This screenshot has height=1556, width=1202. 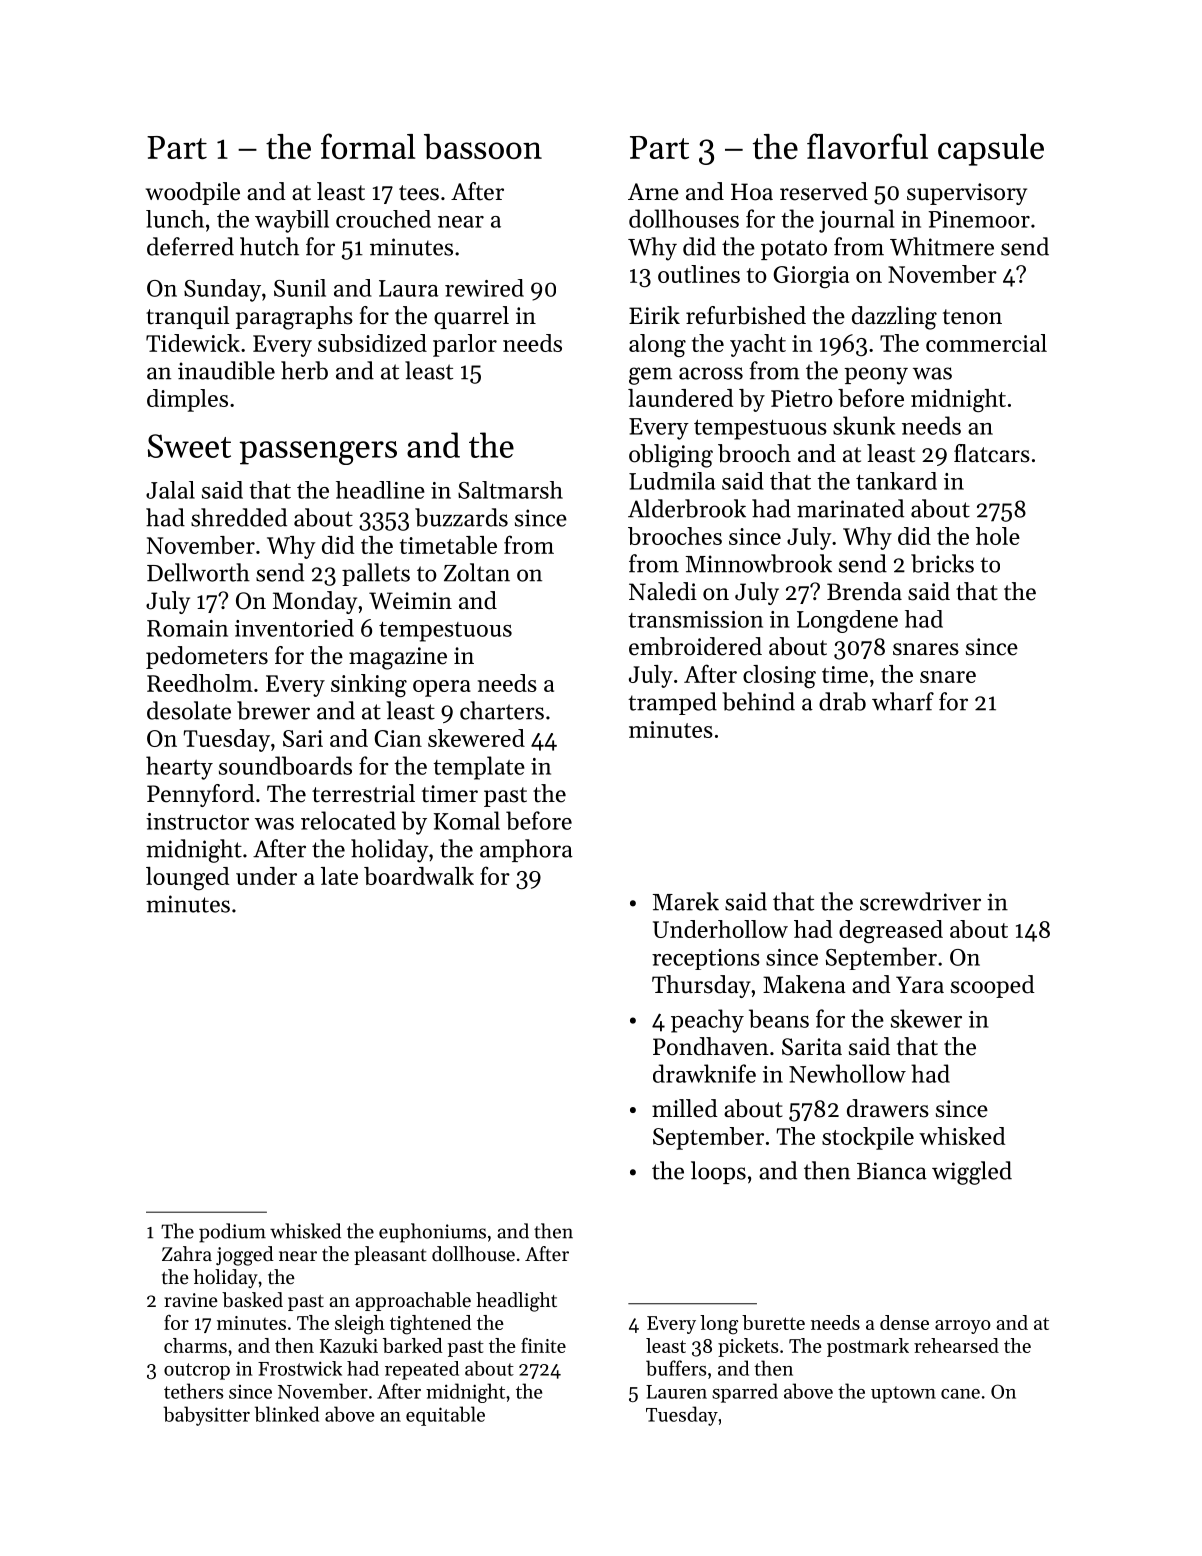 What do you see at coordinates (368, 146) in the screenshot?
I see `formal` at bounding box center [368, 146].
